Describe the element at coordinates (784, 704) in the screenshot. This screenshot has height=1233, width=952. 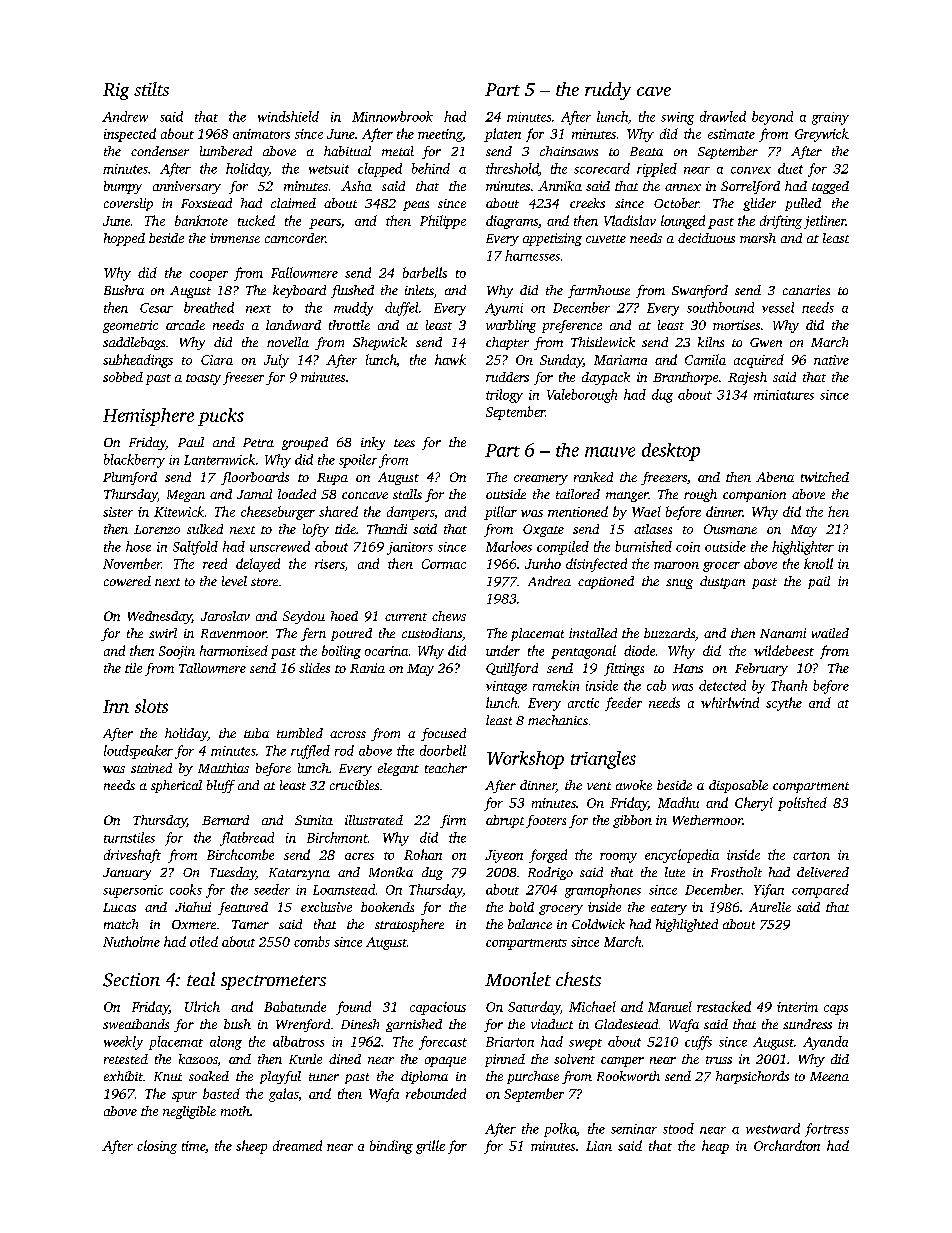
I see `scythe` at that location.
